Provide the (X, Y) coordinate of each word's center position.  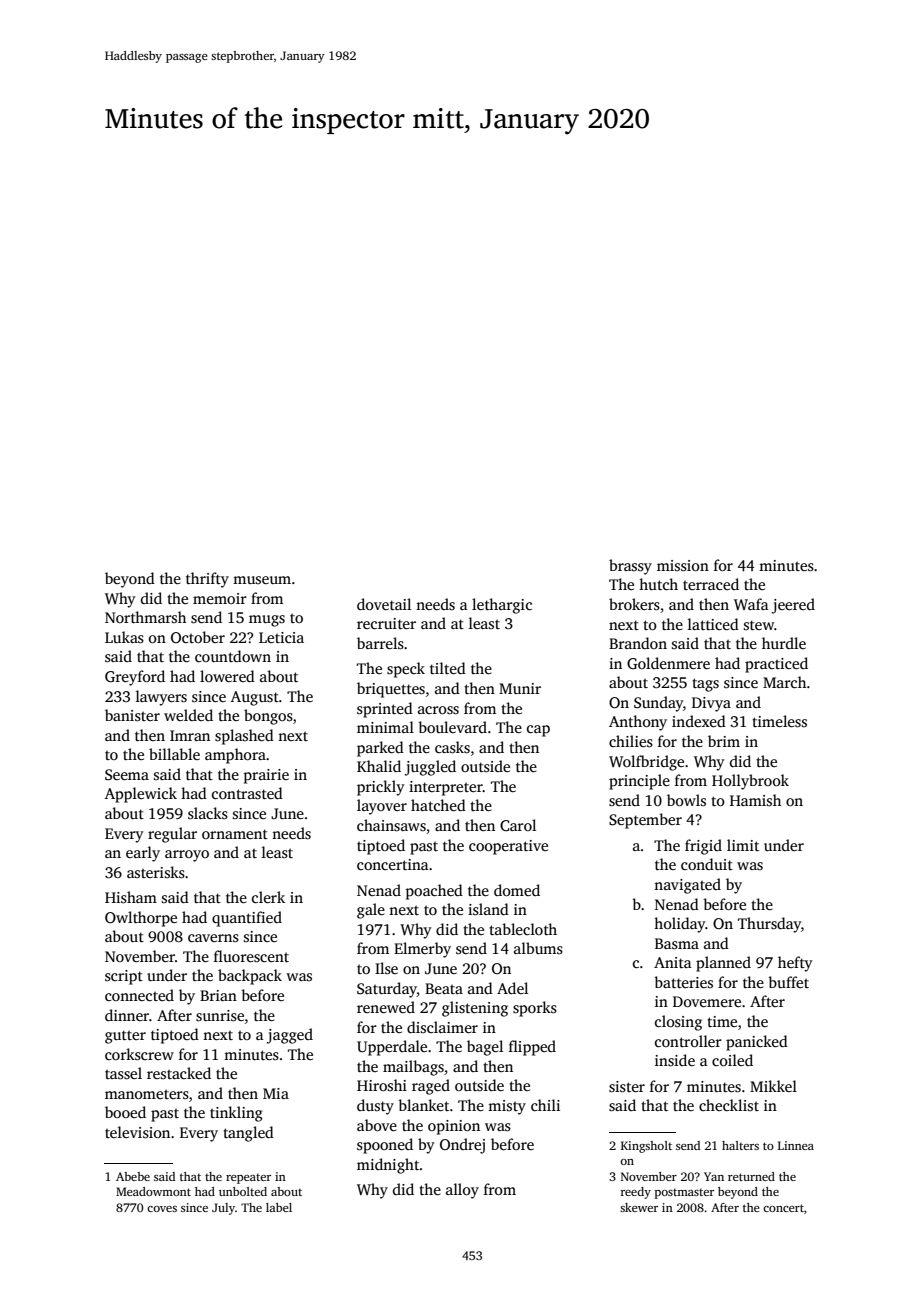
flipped (532, 1048)
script (124, 977)
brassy (630, 567)
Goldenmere (668, 663)
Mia (276, 1093)
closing (678, 1023)
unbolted (243, 1191)
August (255, 698)
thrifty (207, 580)
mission (683, 566)
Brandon (638, 643)
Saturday (387, 990)
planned (723, 964)
